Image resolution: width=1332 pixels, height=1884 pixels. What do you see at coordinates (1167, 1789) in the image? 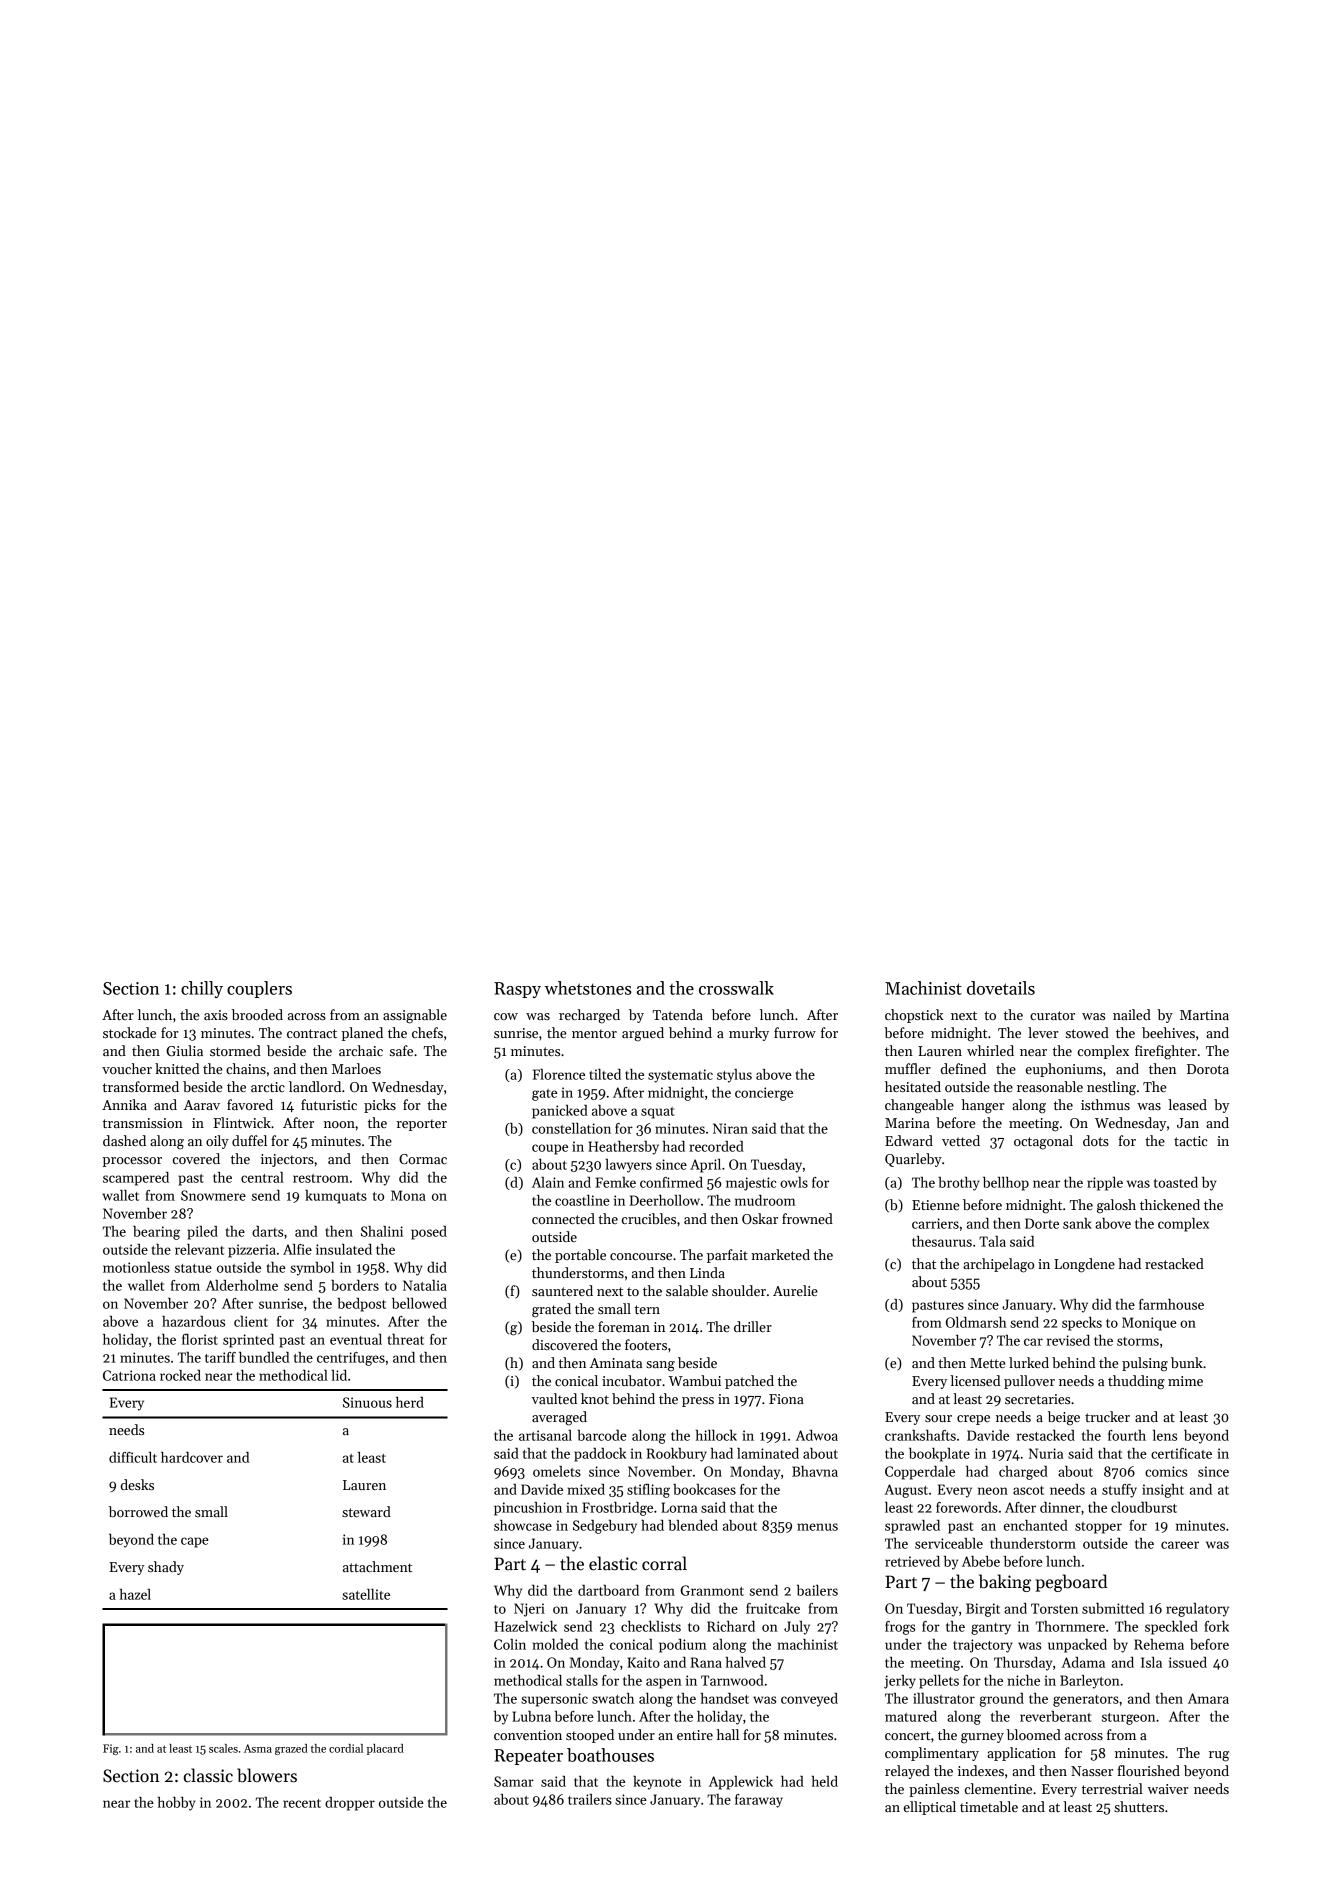
I see `waiver` at bounding box center [1167, 1789].
